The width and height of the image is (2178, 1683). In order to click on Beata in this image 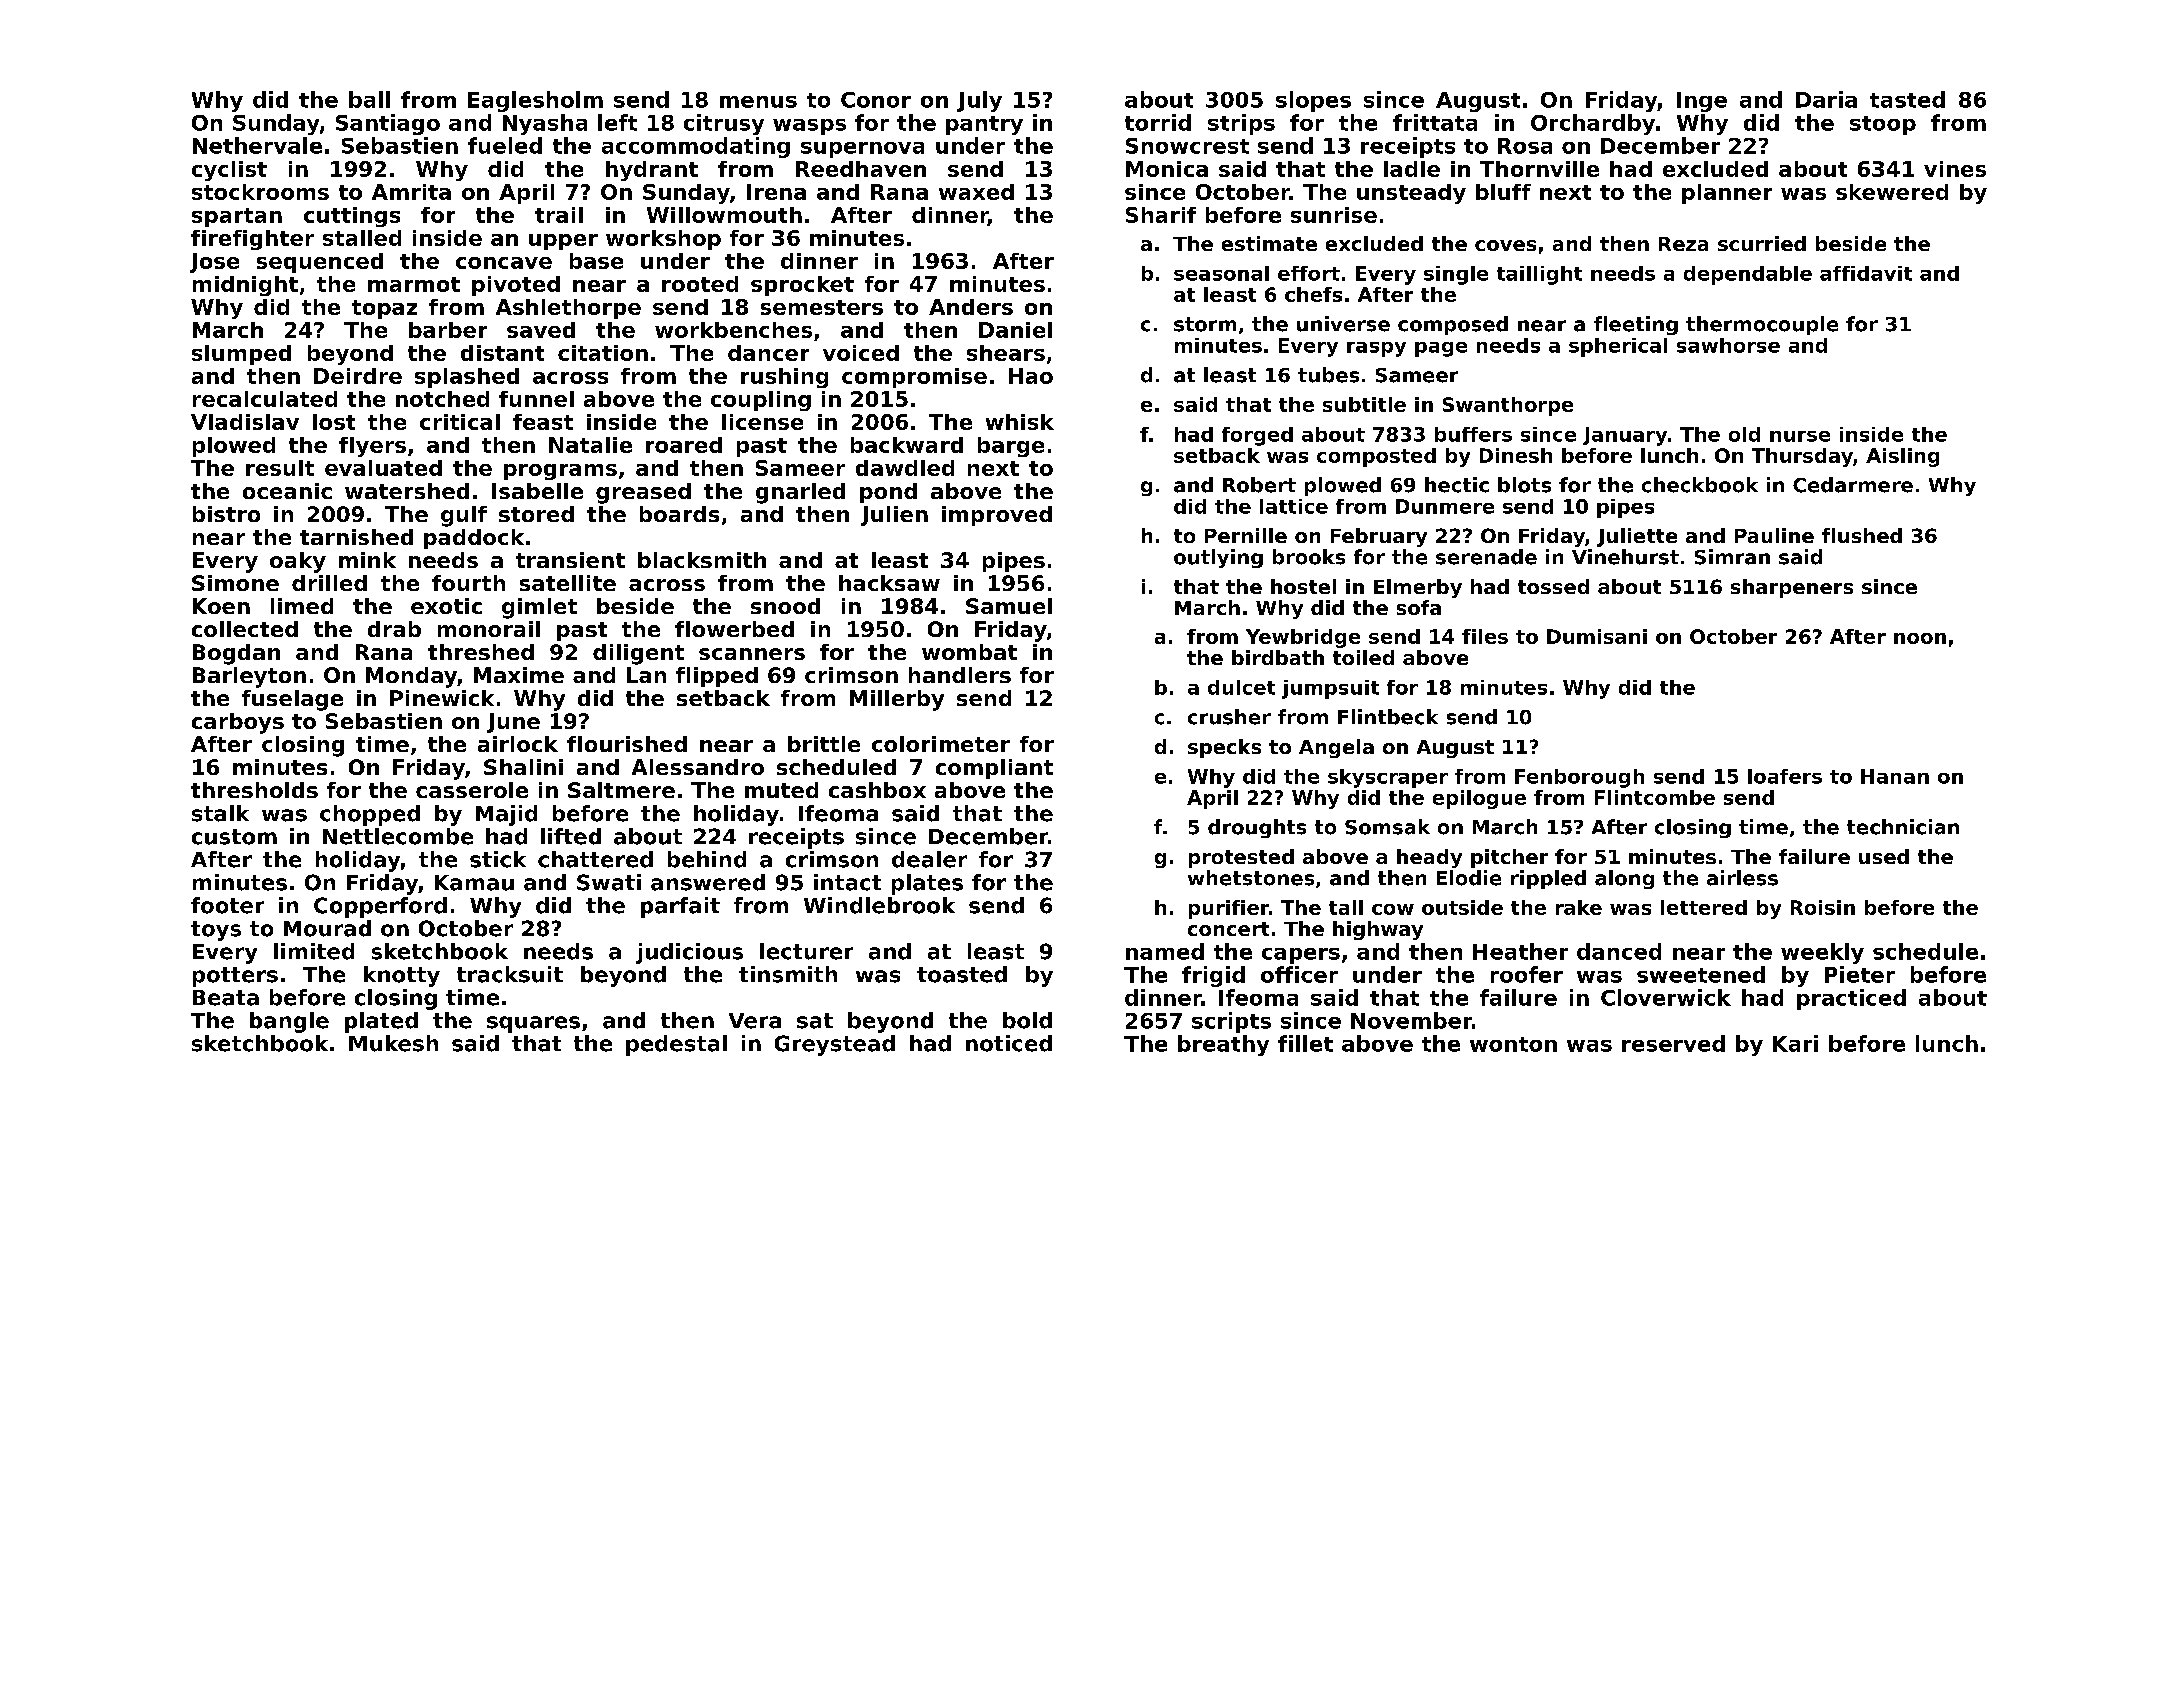, I will do `click(226, 998)`.
